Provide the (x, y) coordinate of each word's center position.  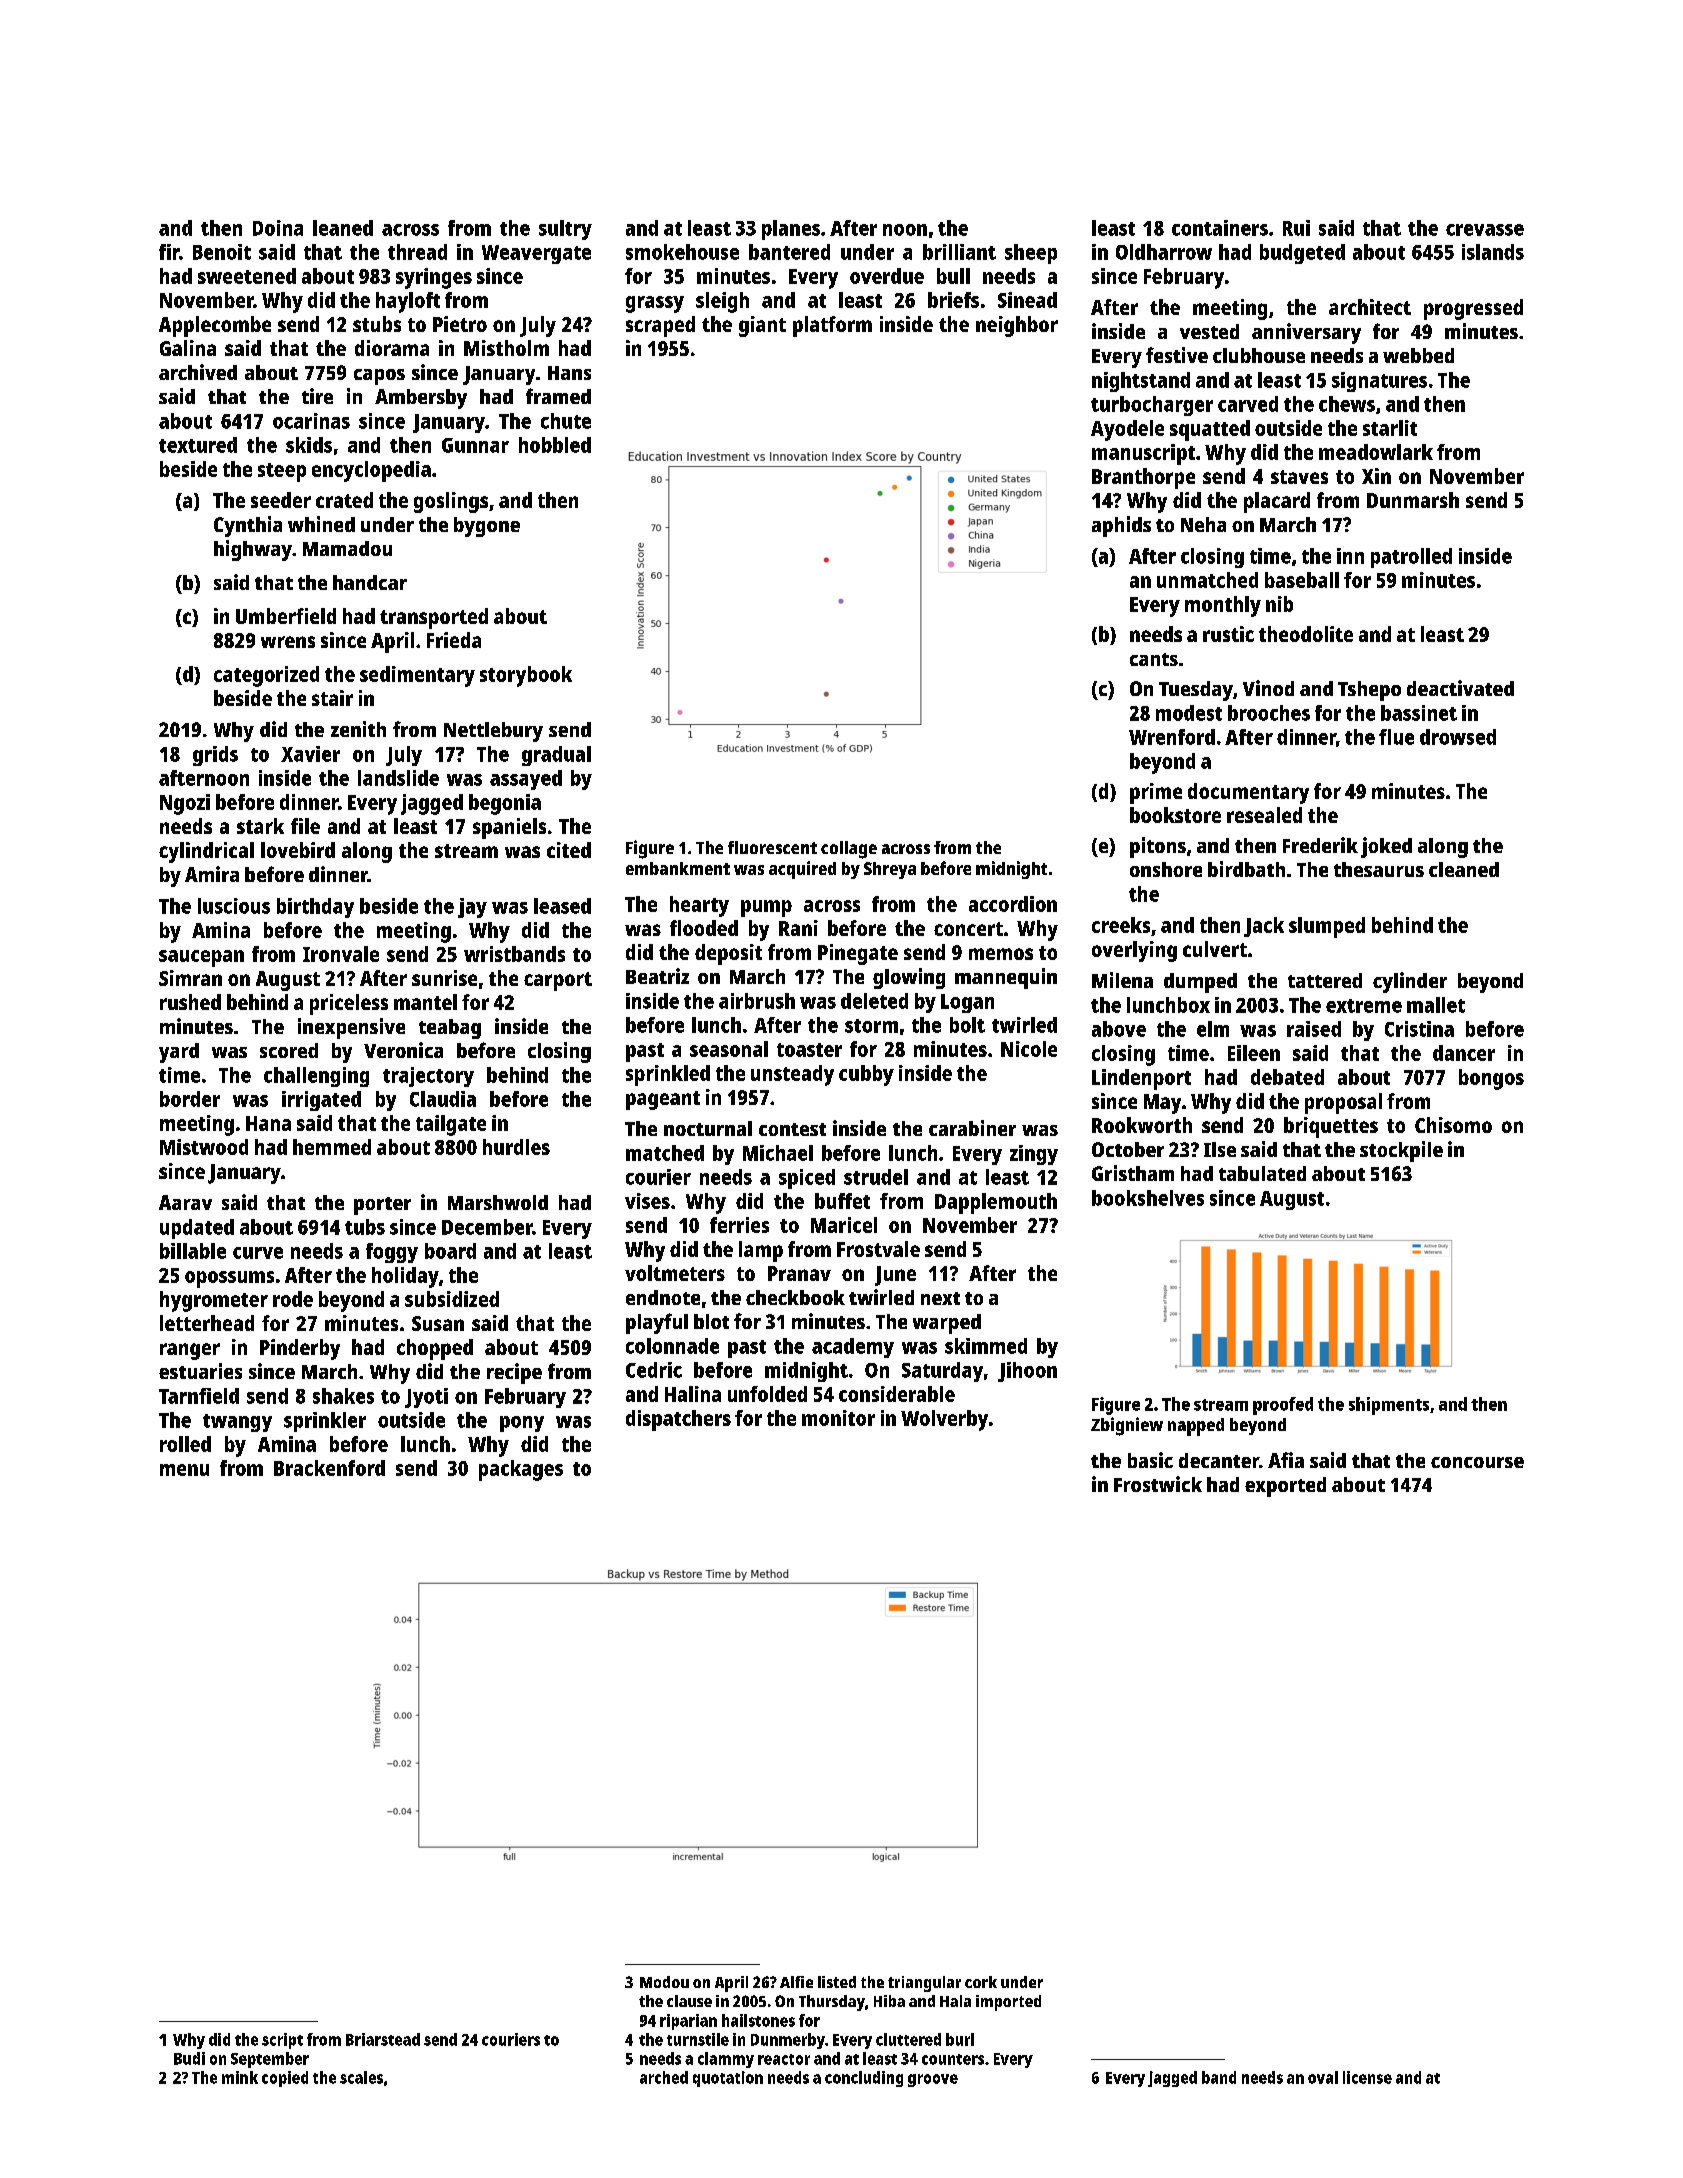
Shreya (890, 870)
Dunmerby (788, 2041)
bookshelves (1148, 1198)
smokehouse (682, 252)
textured (198, 445)
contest (792, 1129)
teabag (450, 1029)
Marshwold (498, 1202)
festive (1177, 355)
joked (1386, 847)
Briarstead (383, 2039)
